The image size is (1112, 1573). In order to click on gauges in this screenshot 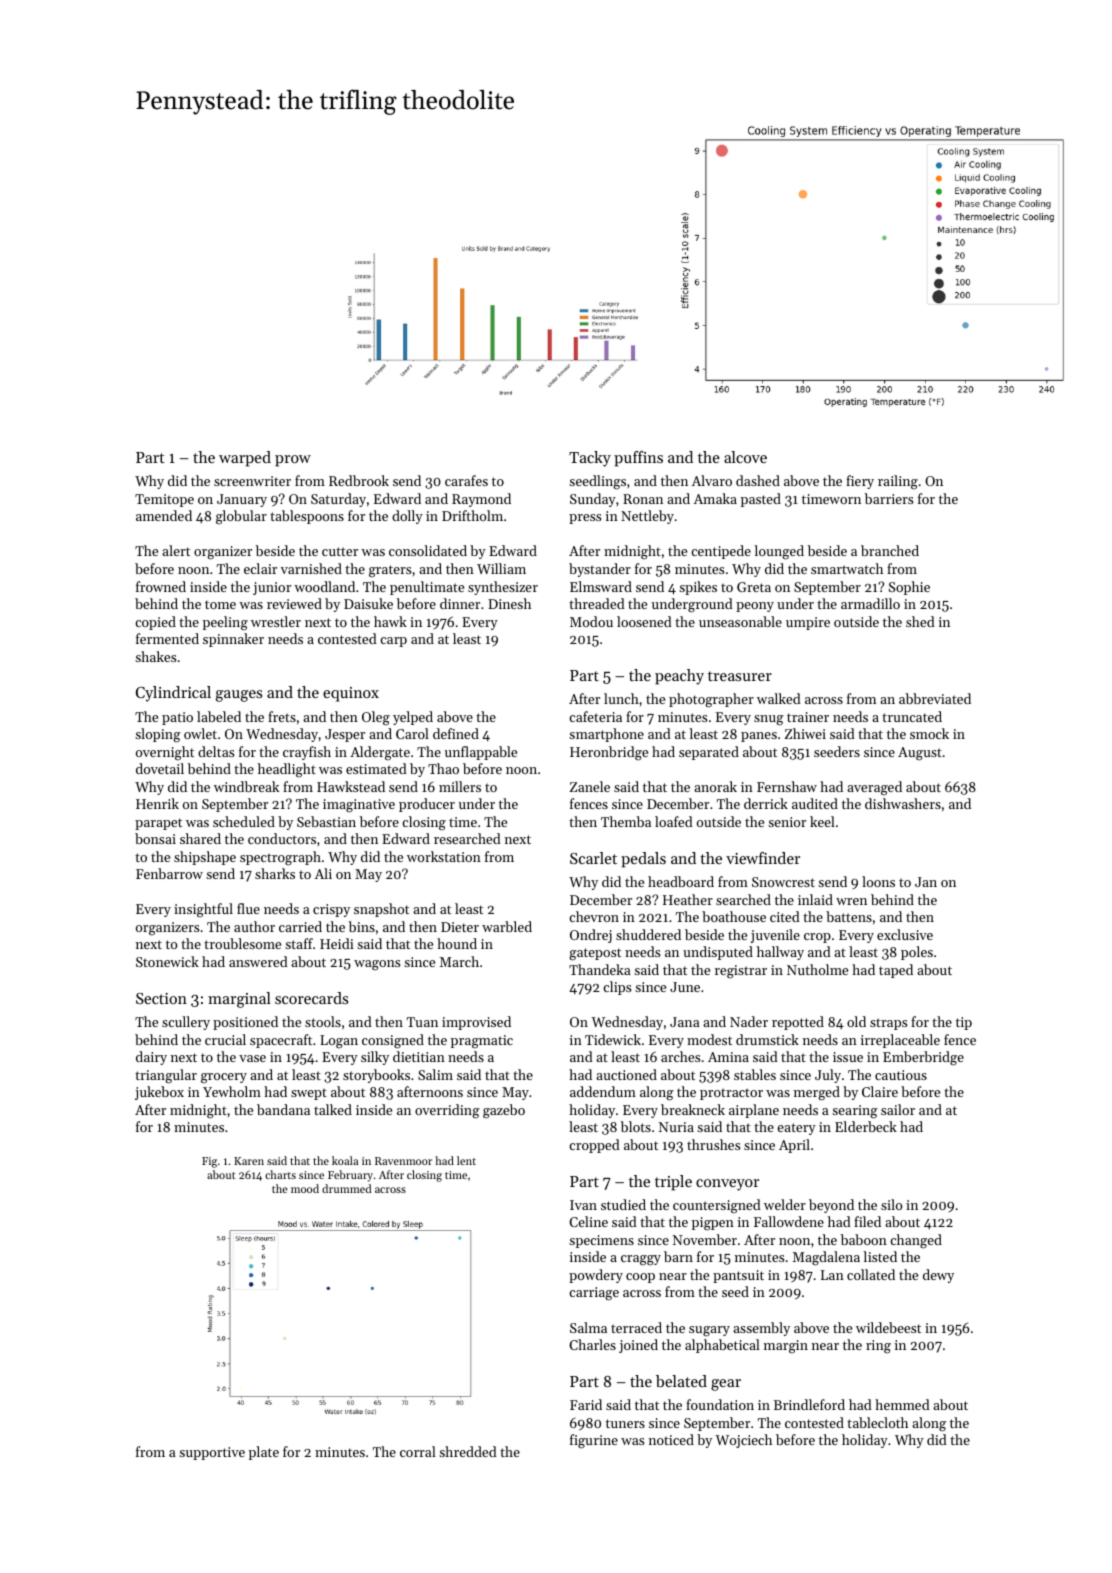, I will do `click(239, 696)`.
